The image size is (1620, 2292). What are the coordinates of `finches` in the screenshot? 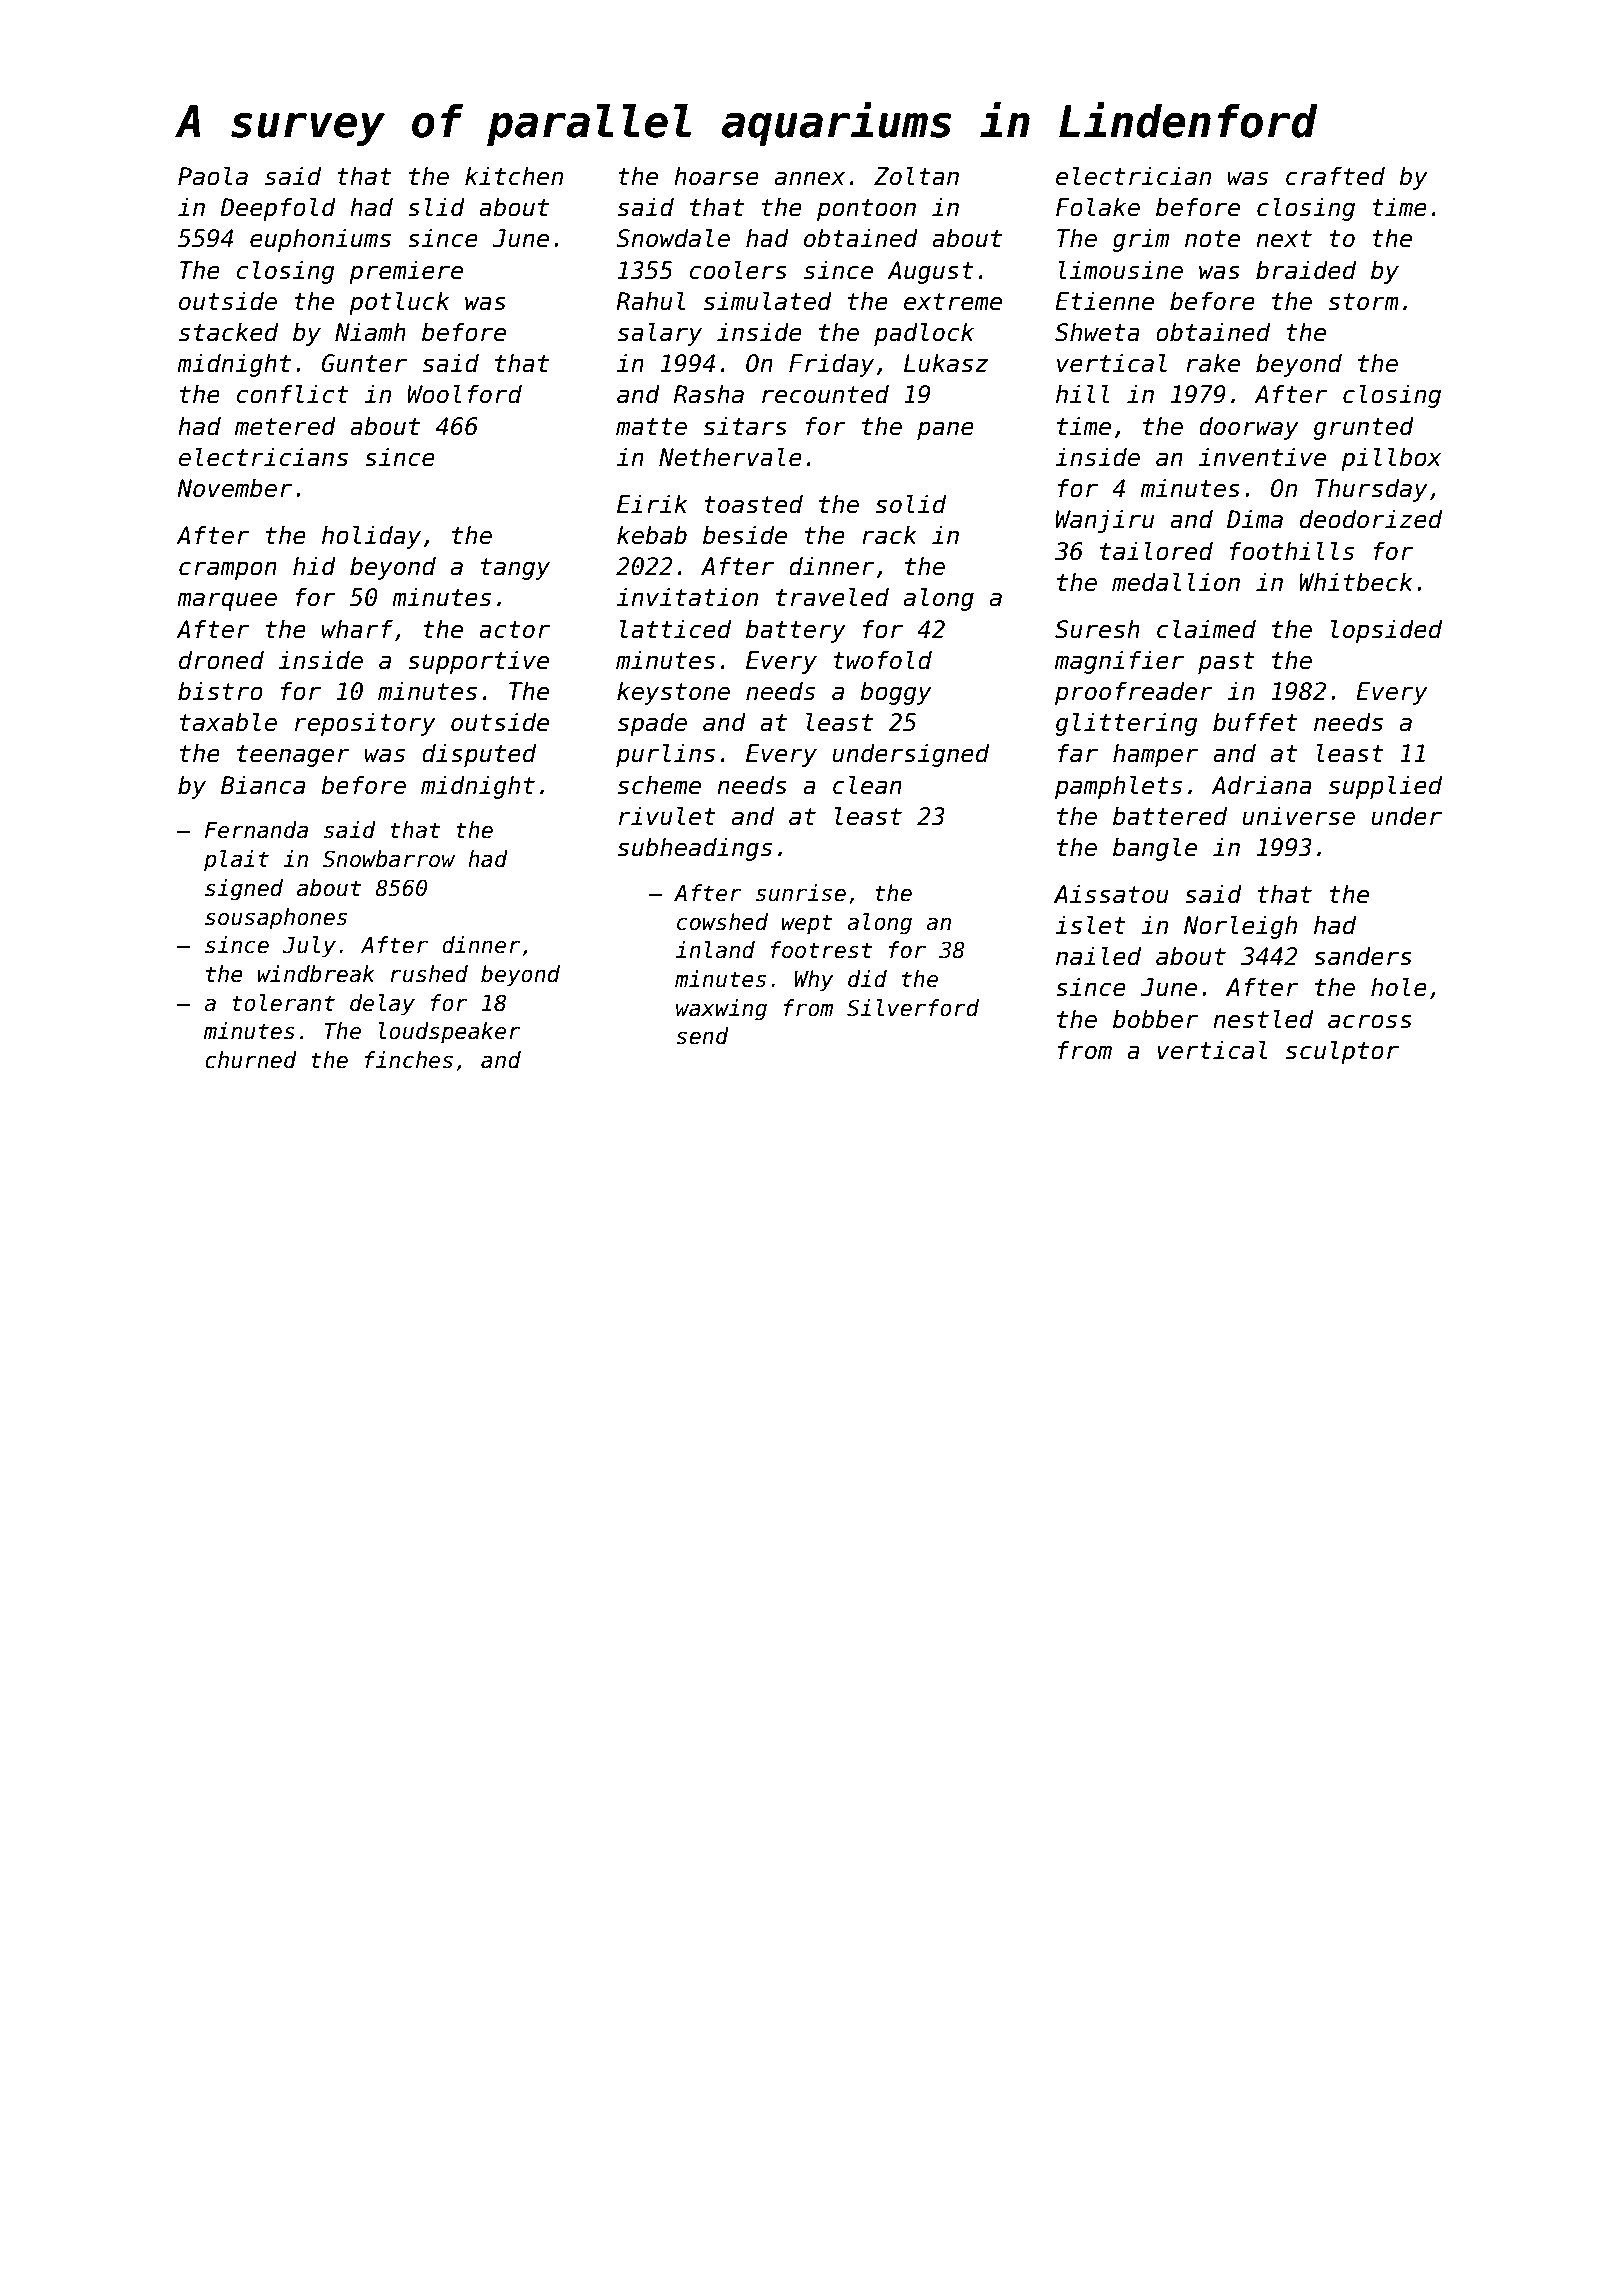 It's located at (409, 1060).
